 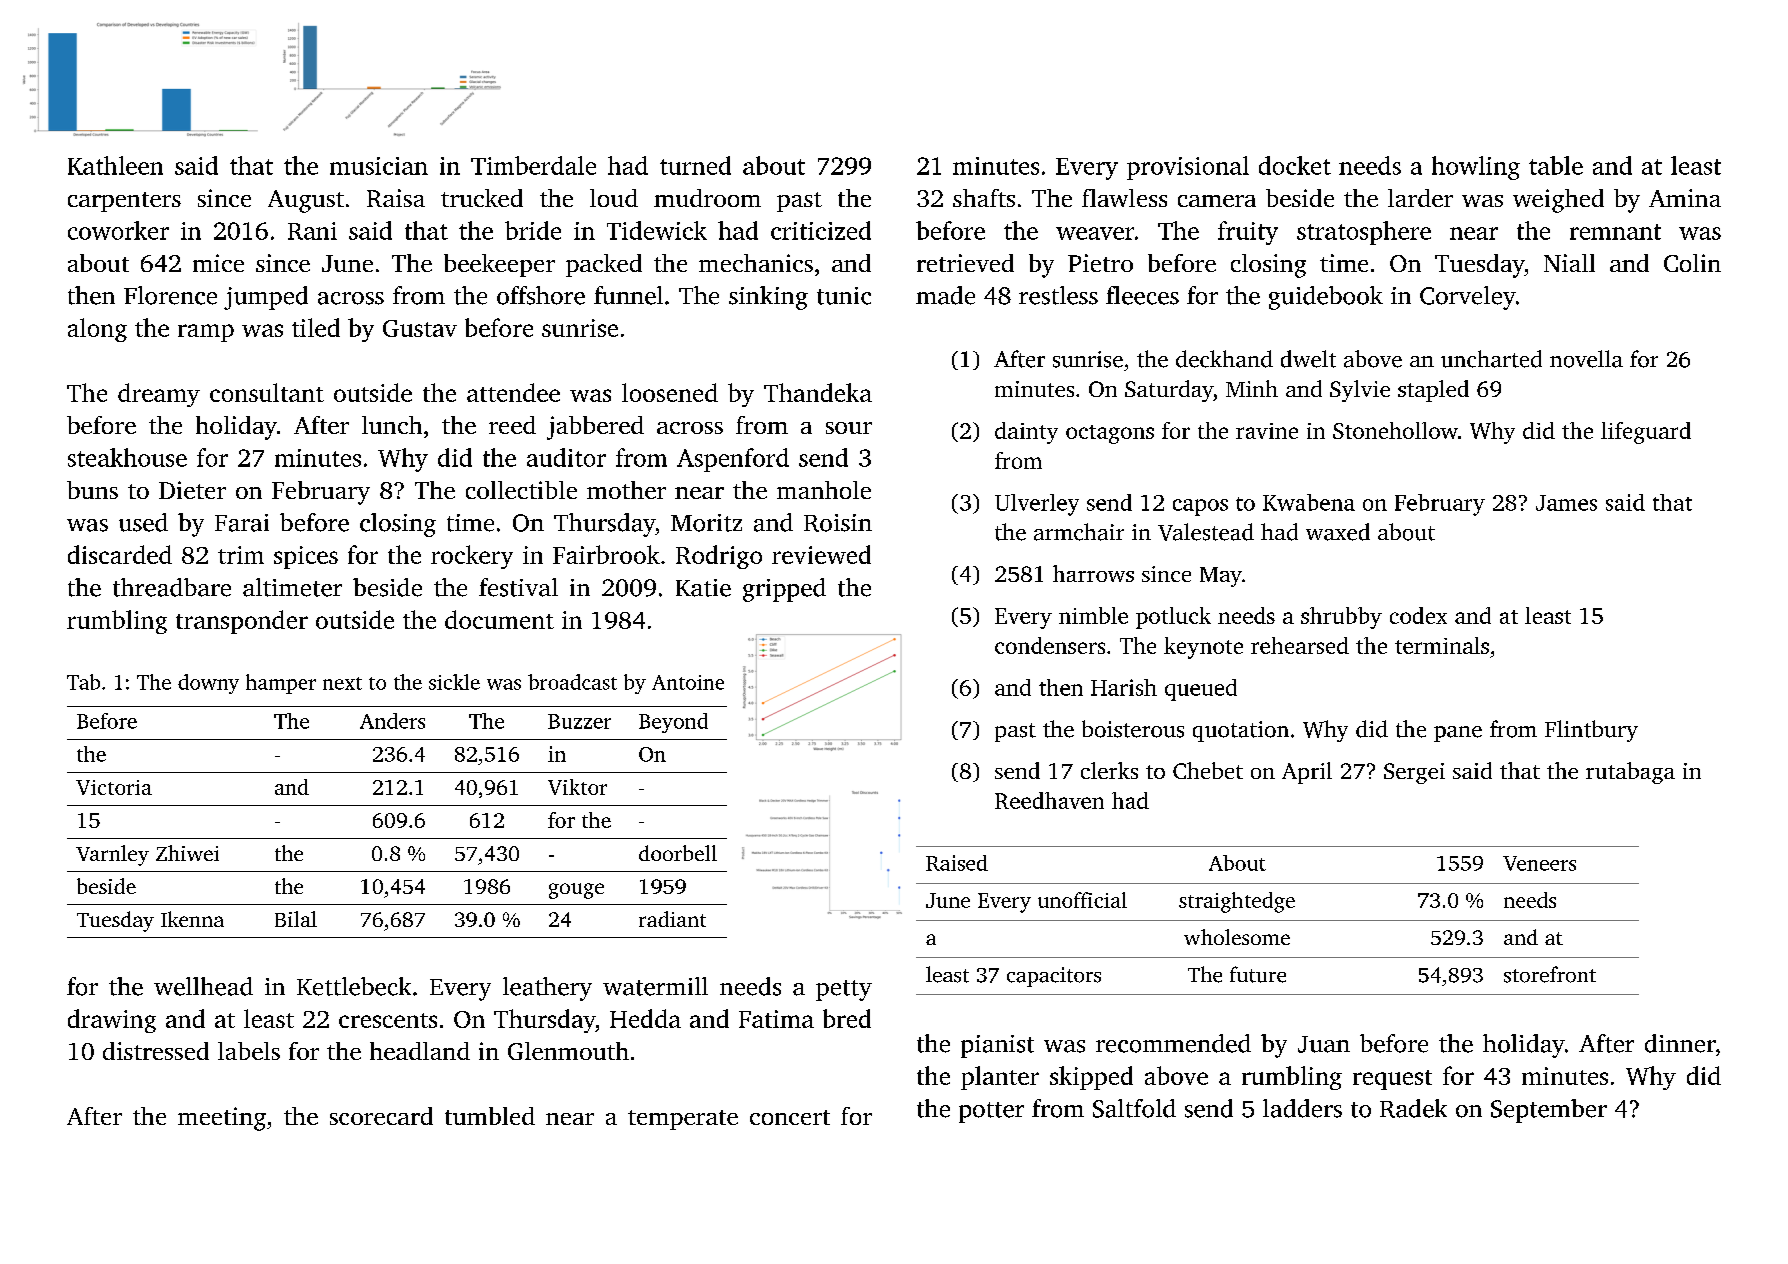 I want to click on manhole, so click(x=824, y=490).
